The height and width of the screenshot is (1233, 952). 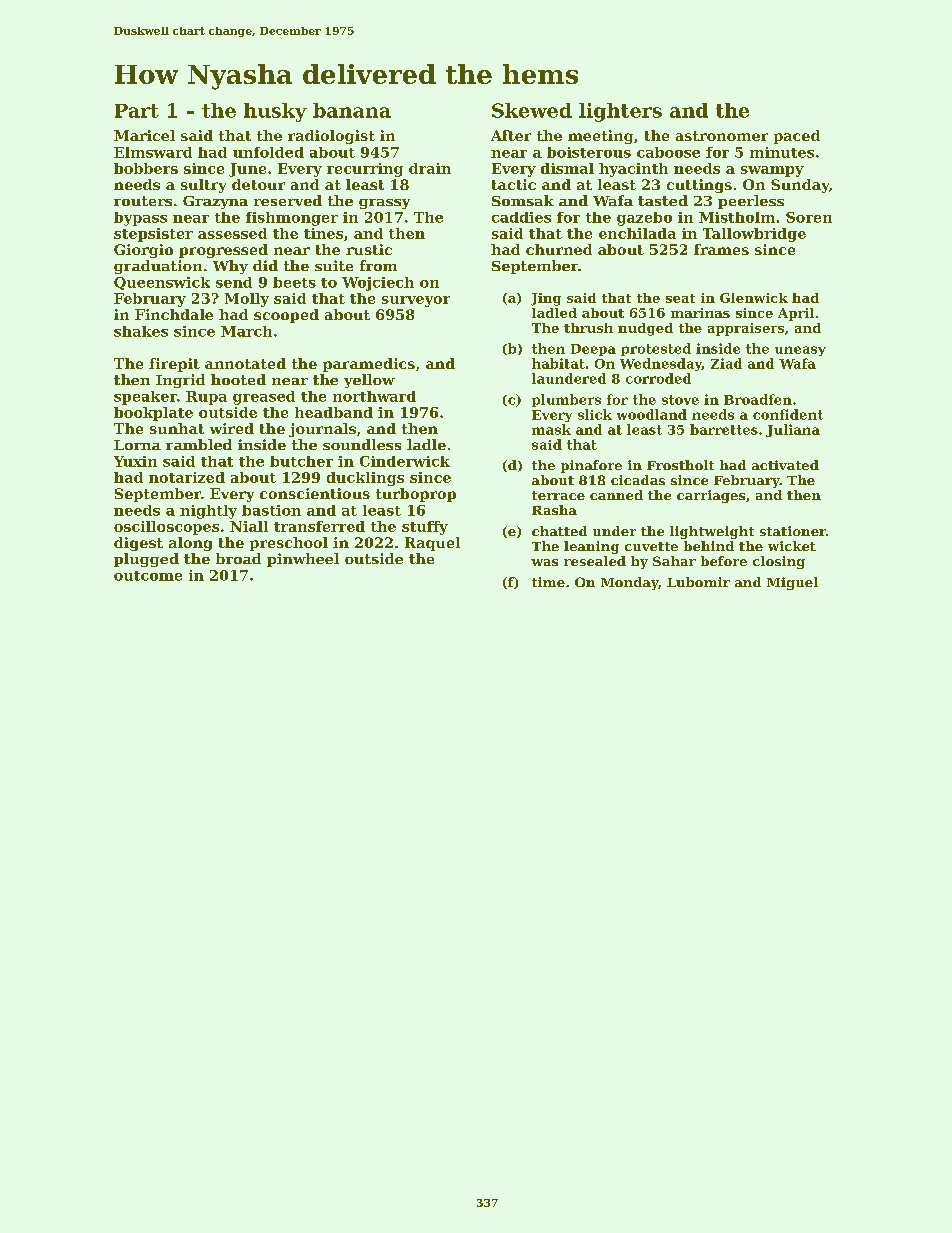 I want to click on confident, so click(x=788, y=414).
